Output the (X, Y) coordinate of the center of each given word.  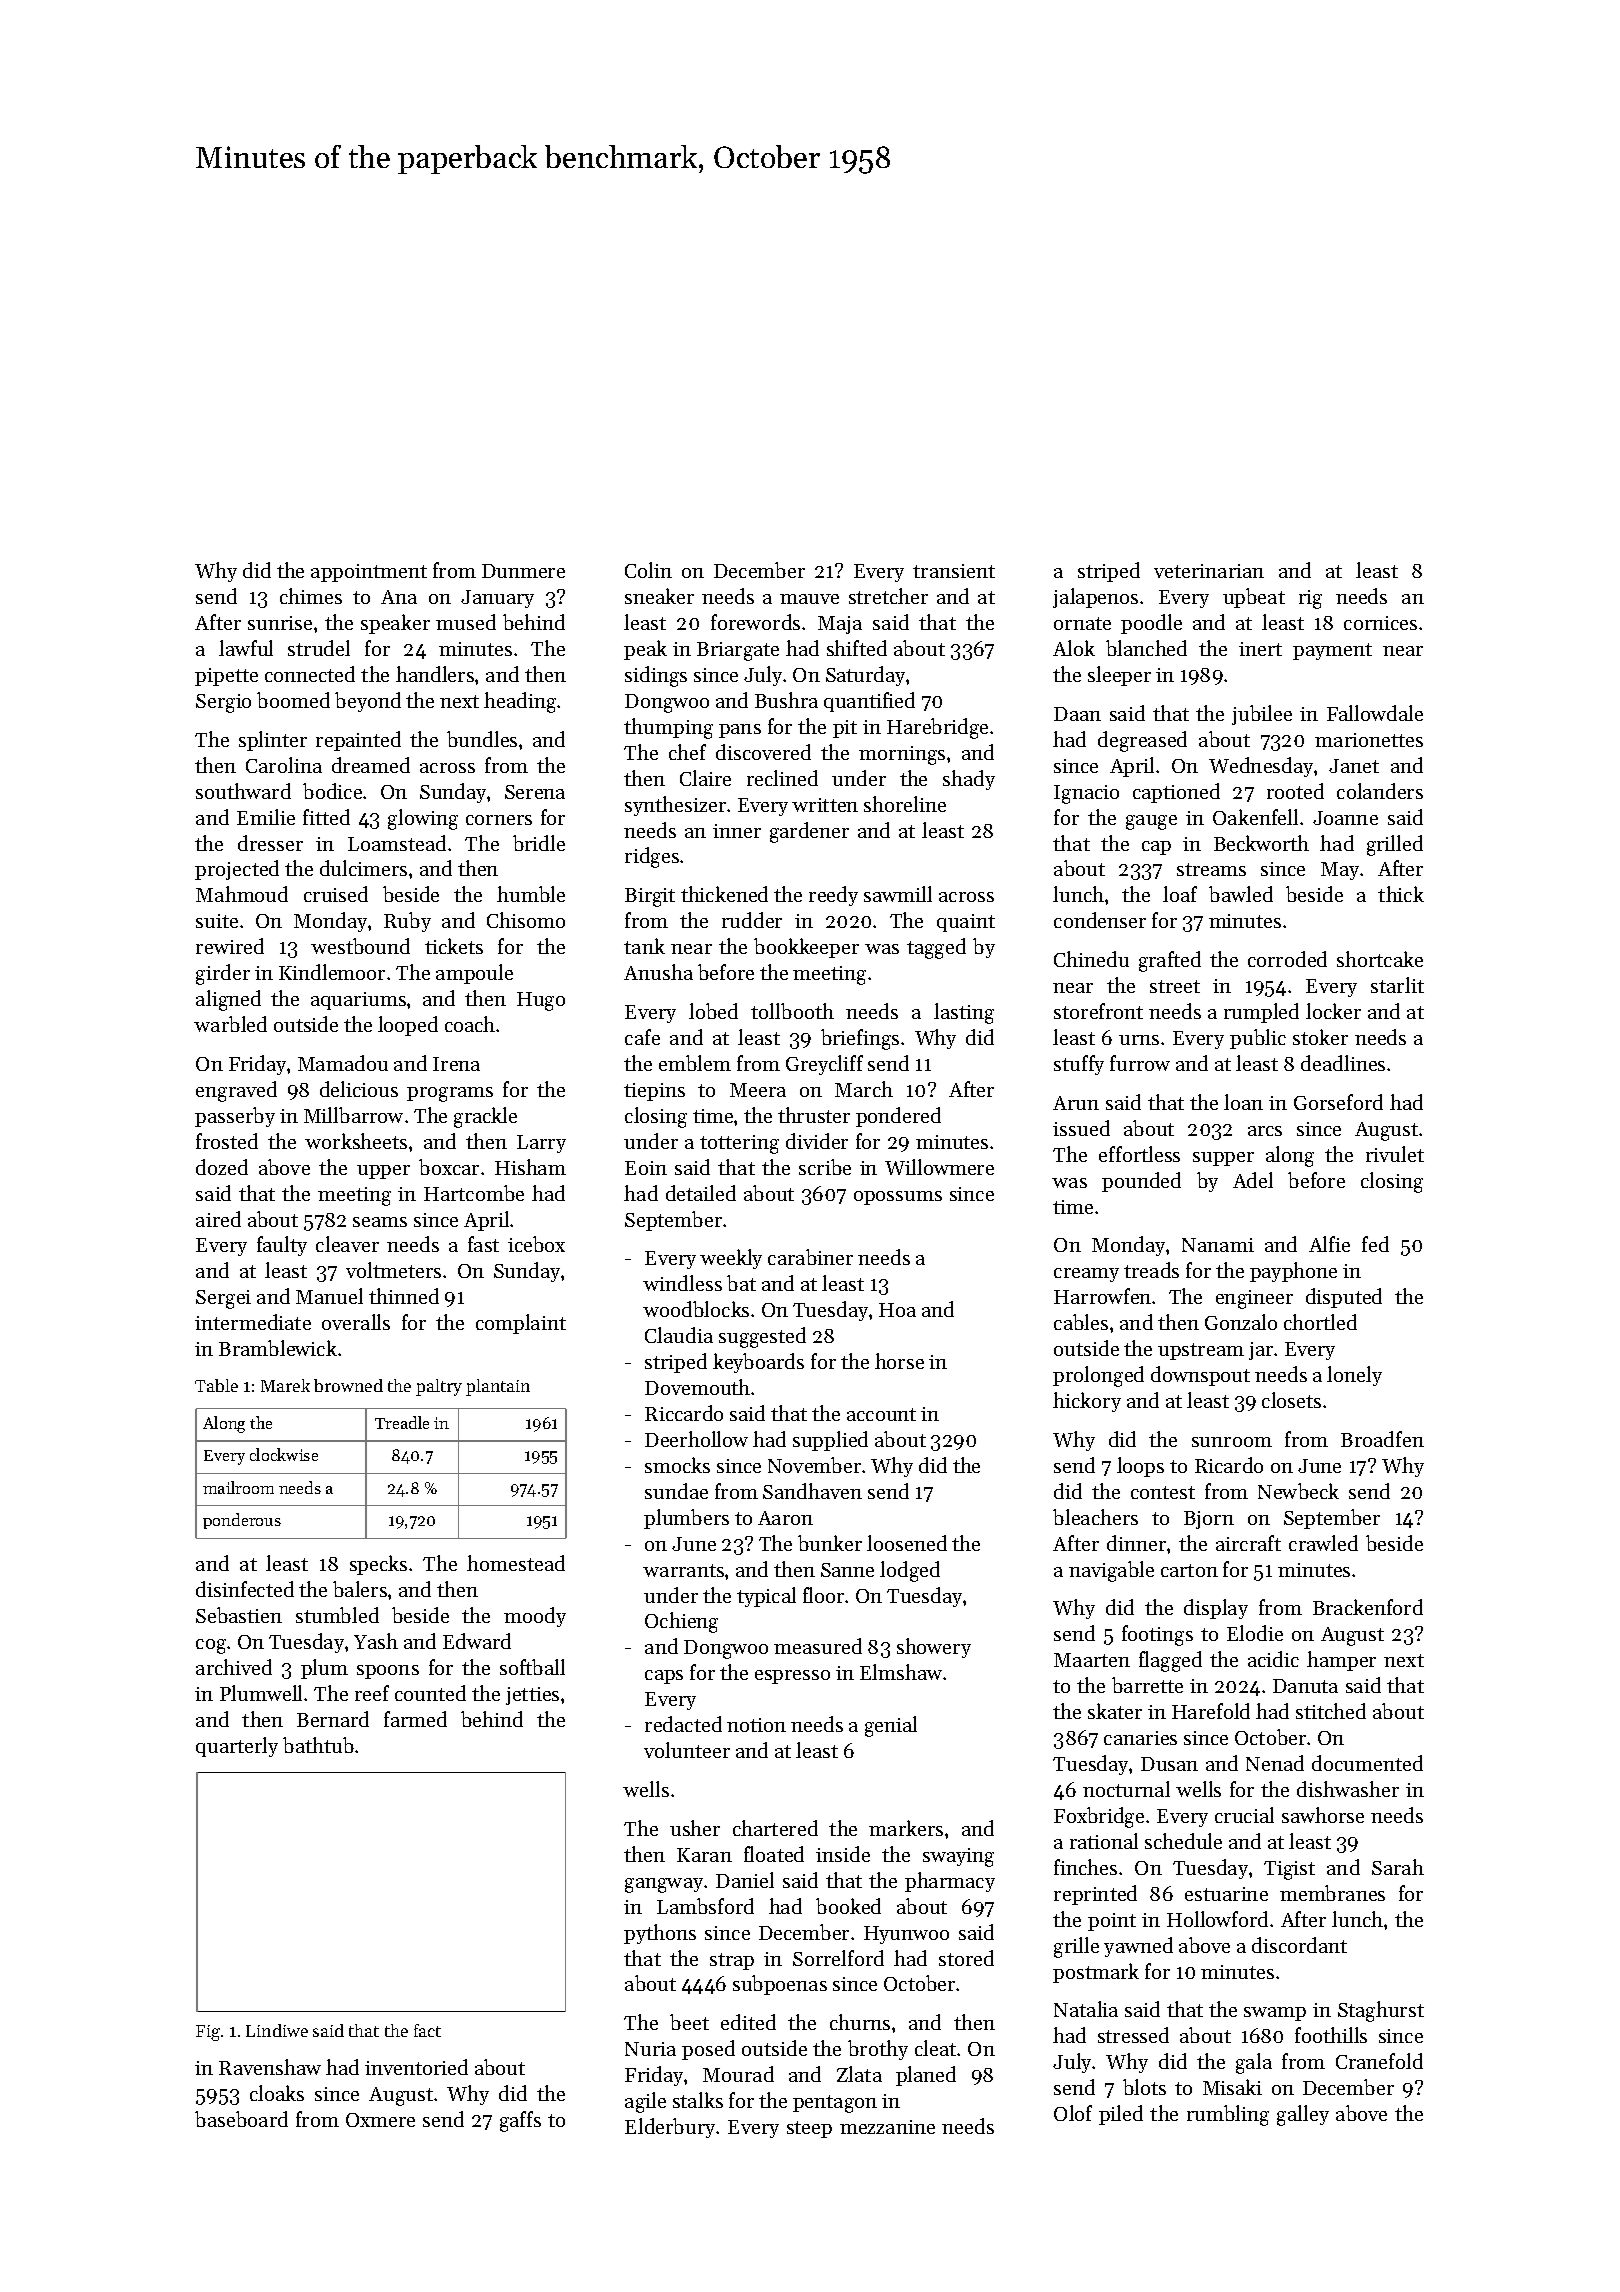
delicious (359, 1089)
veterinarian (1209, 571)
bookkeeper (806, 948)
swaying (958, 1857)
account (881, 1414)
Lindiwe (277, 2030)
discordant (1299, 1945)
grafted (1170, 961)
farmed (415, 1719)
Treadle (402, 1422)
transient (954, 571)
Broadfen (1382, 1439)
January (497, 599)
